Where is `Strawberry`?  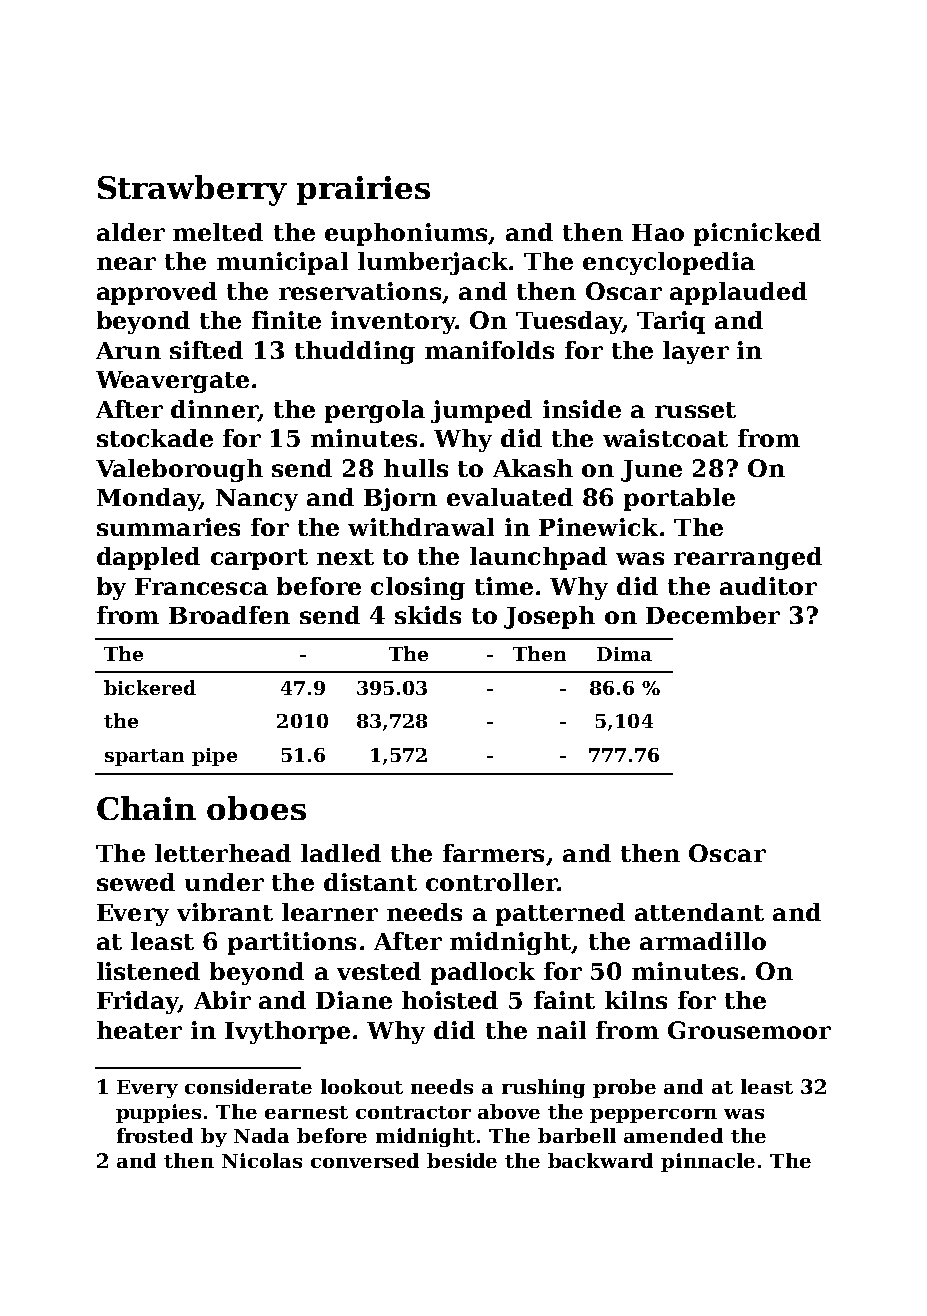 Strawberry is located at coordinates (192, 190).
